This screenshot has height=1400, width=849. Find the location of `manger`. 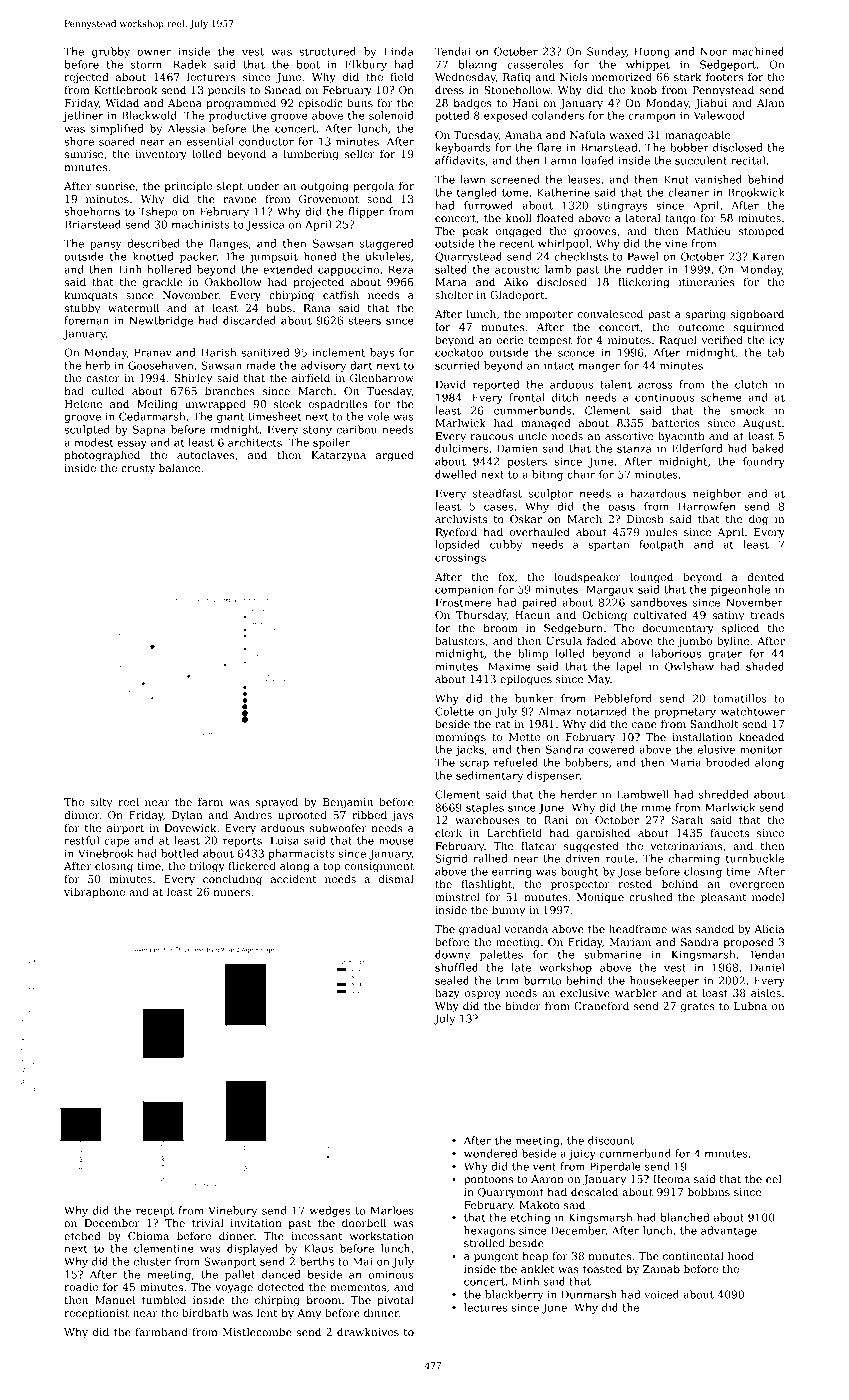

manger is located at coordinates (599, 368).
